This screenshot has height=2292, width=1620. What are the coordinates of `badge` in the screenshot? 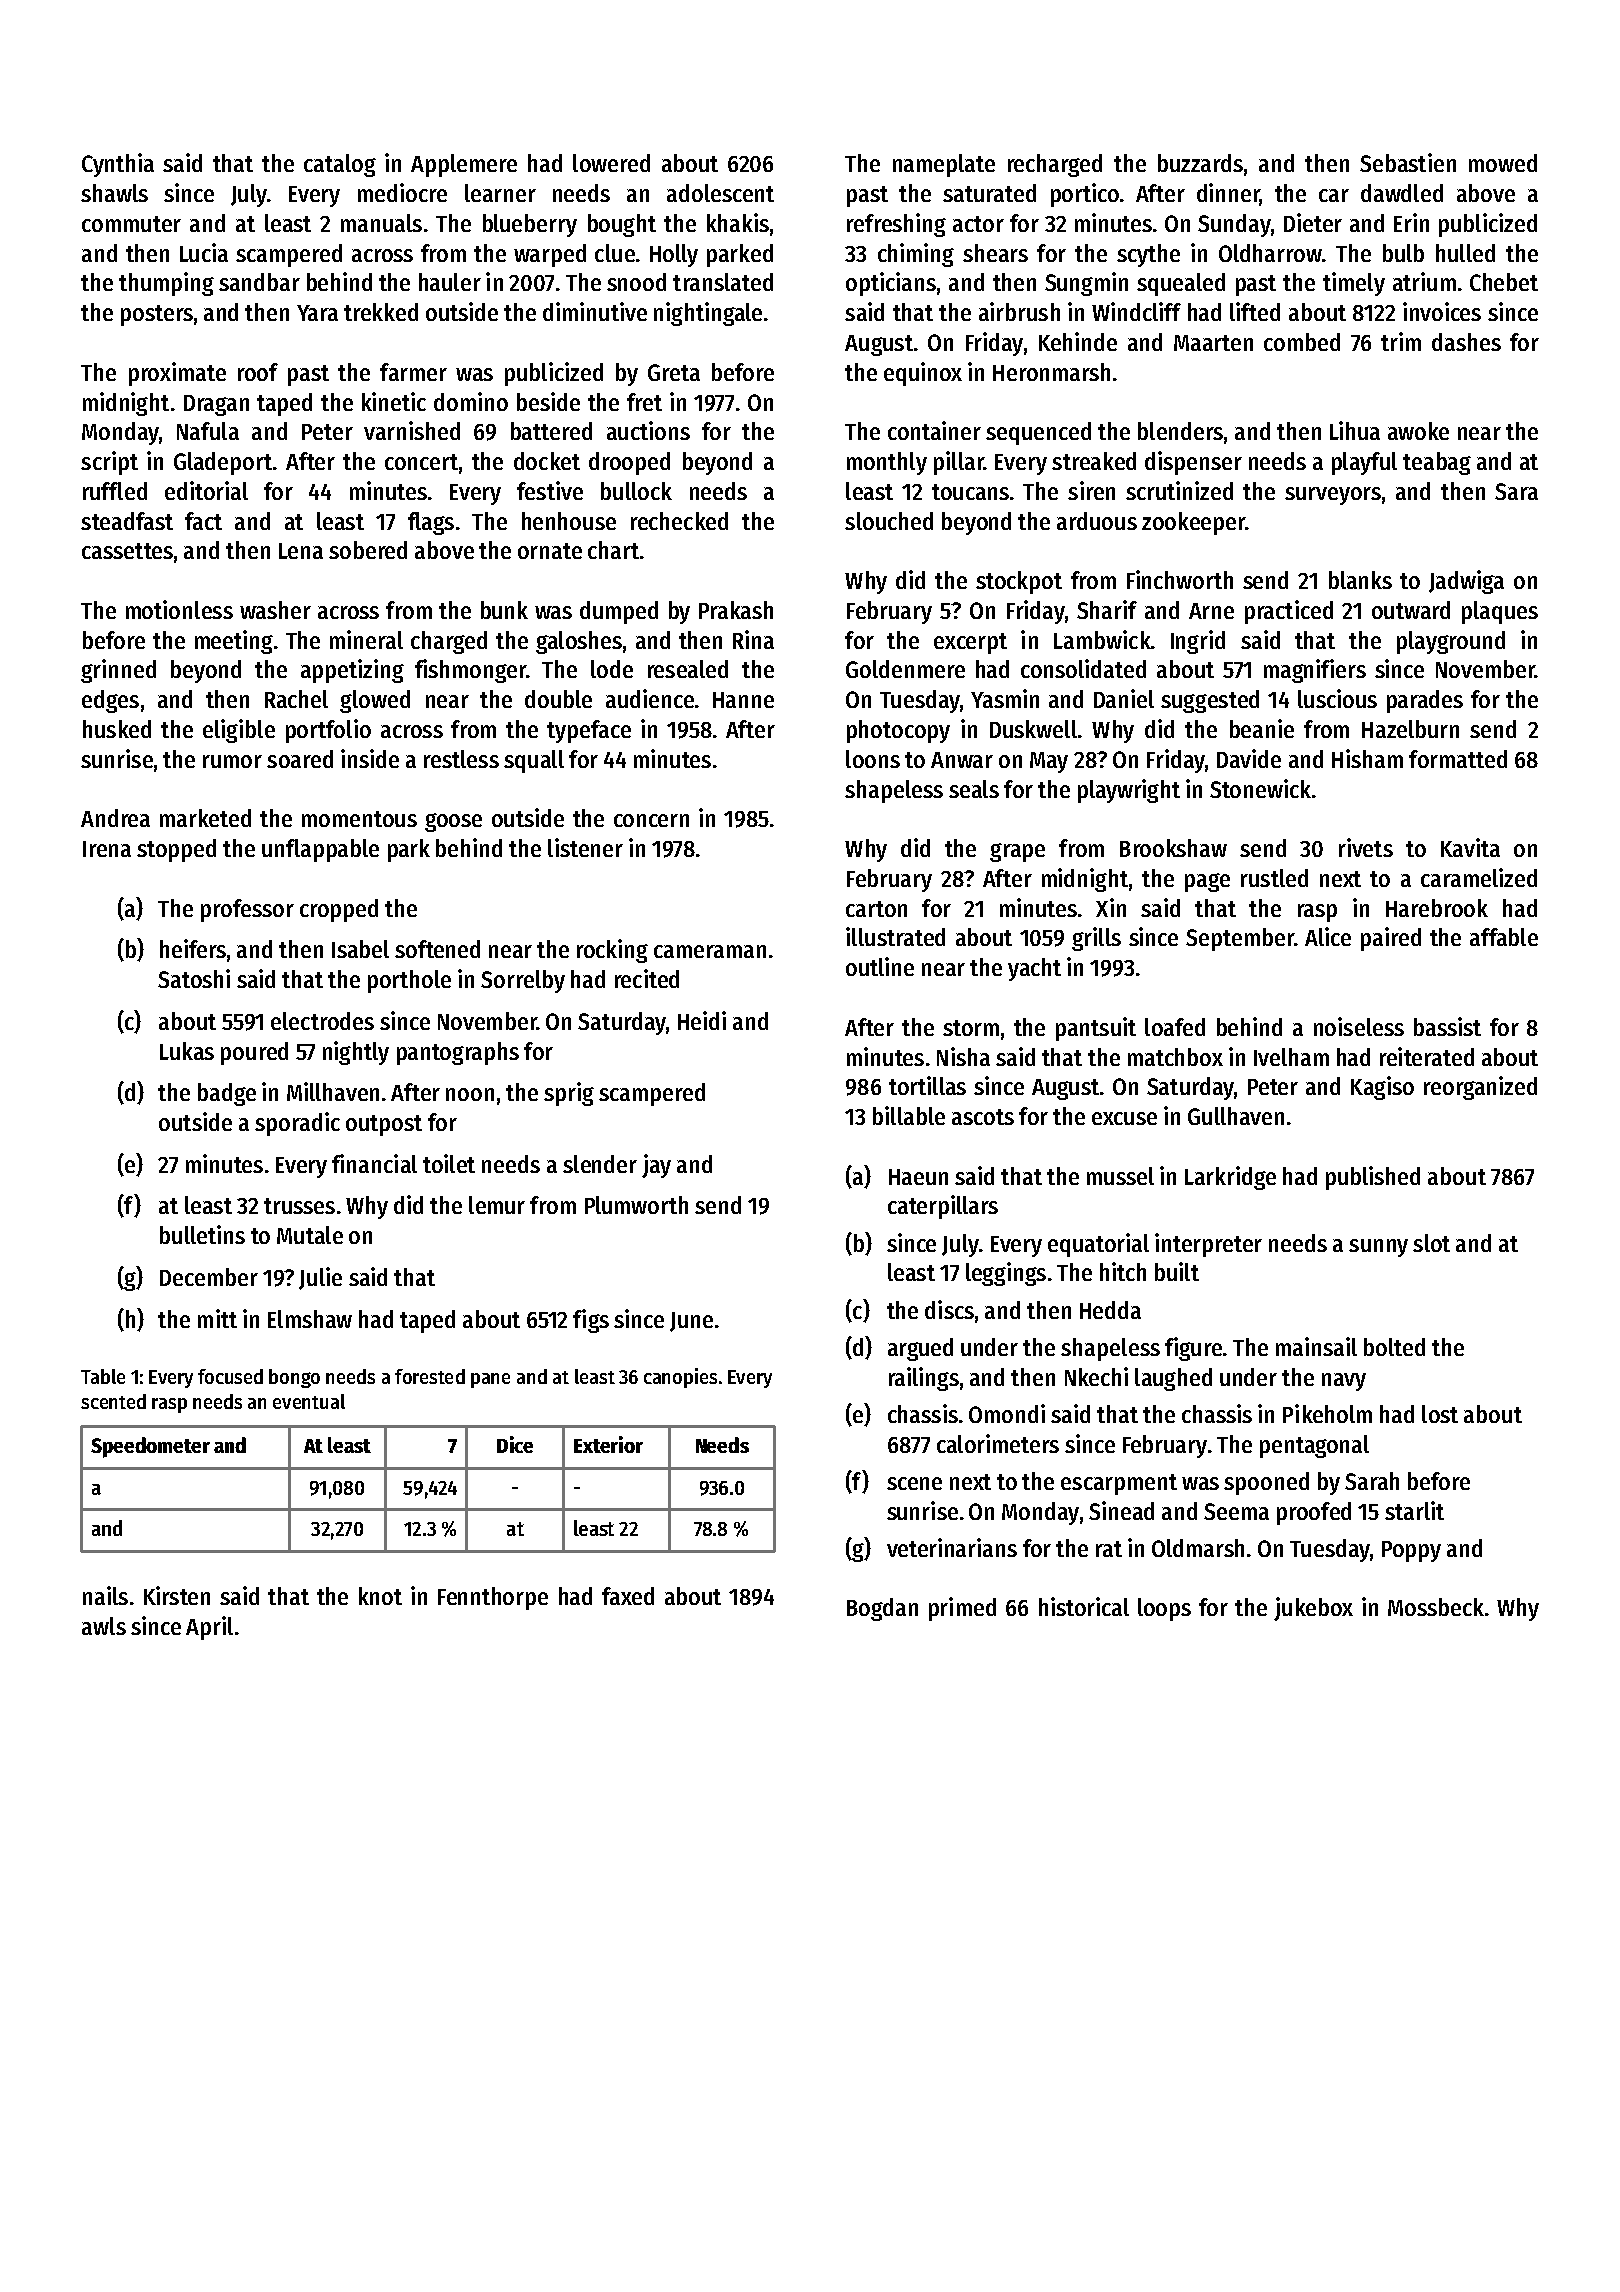 It's located at (227, 1094).
